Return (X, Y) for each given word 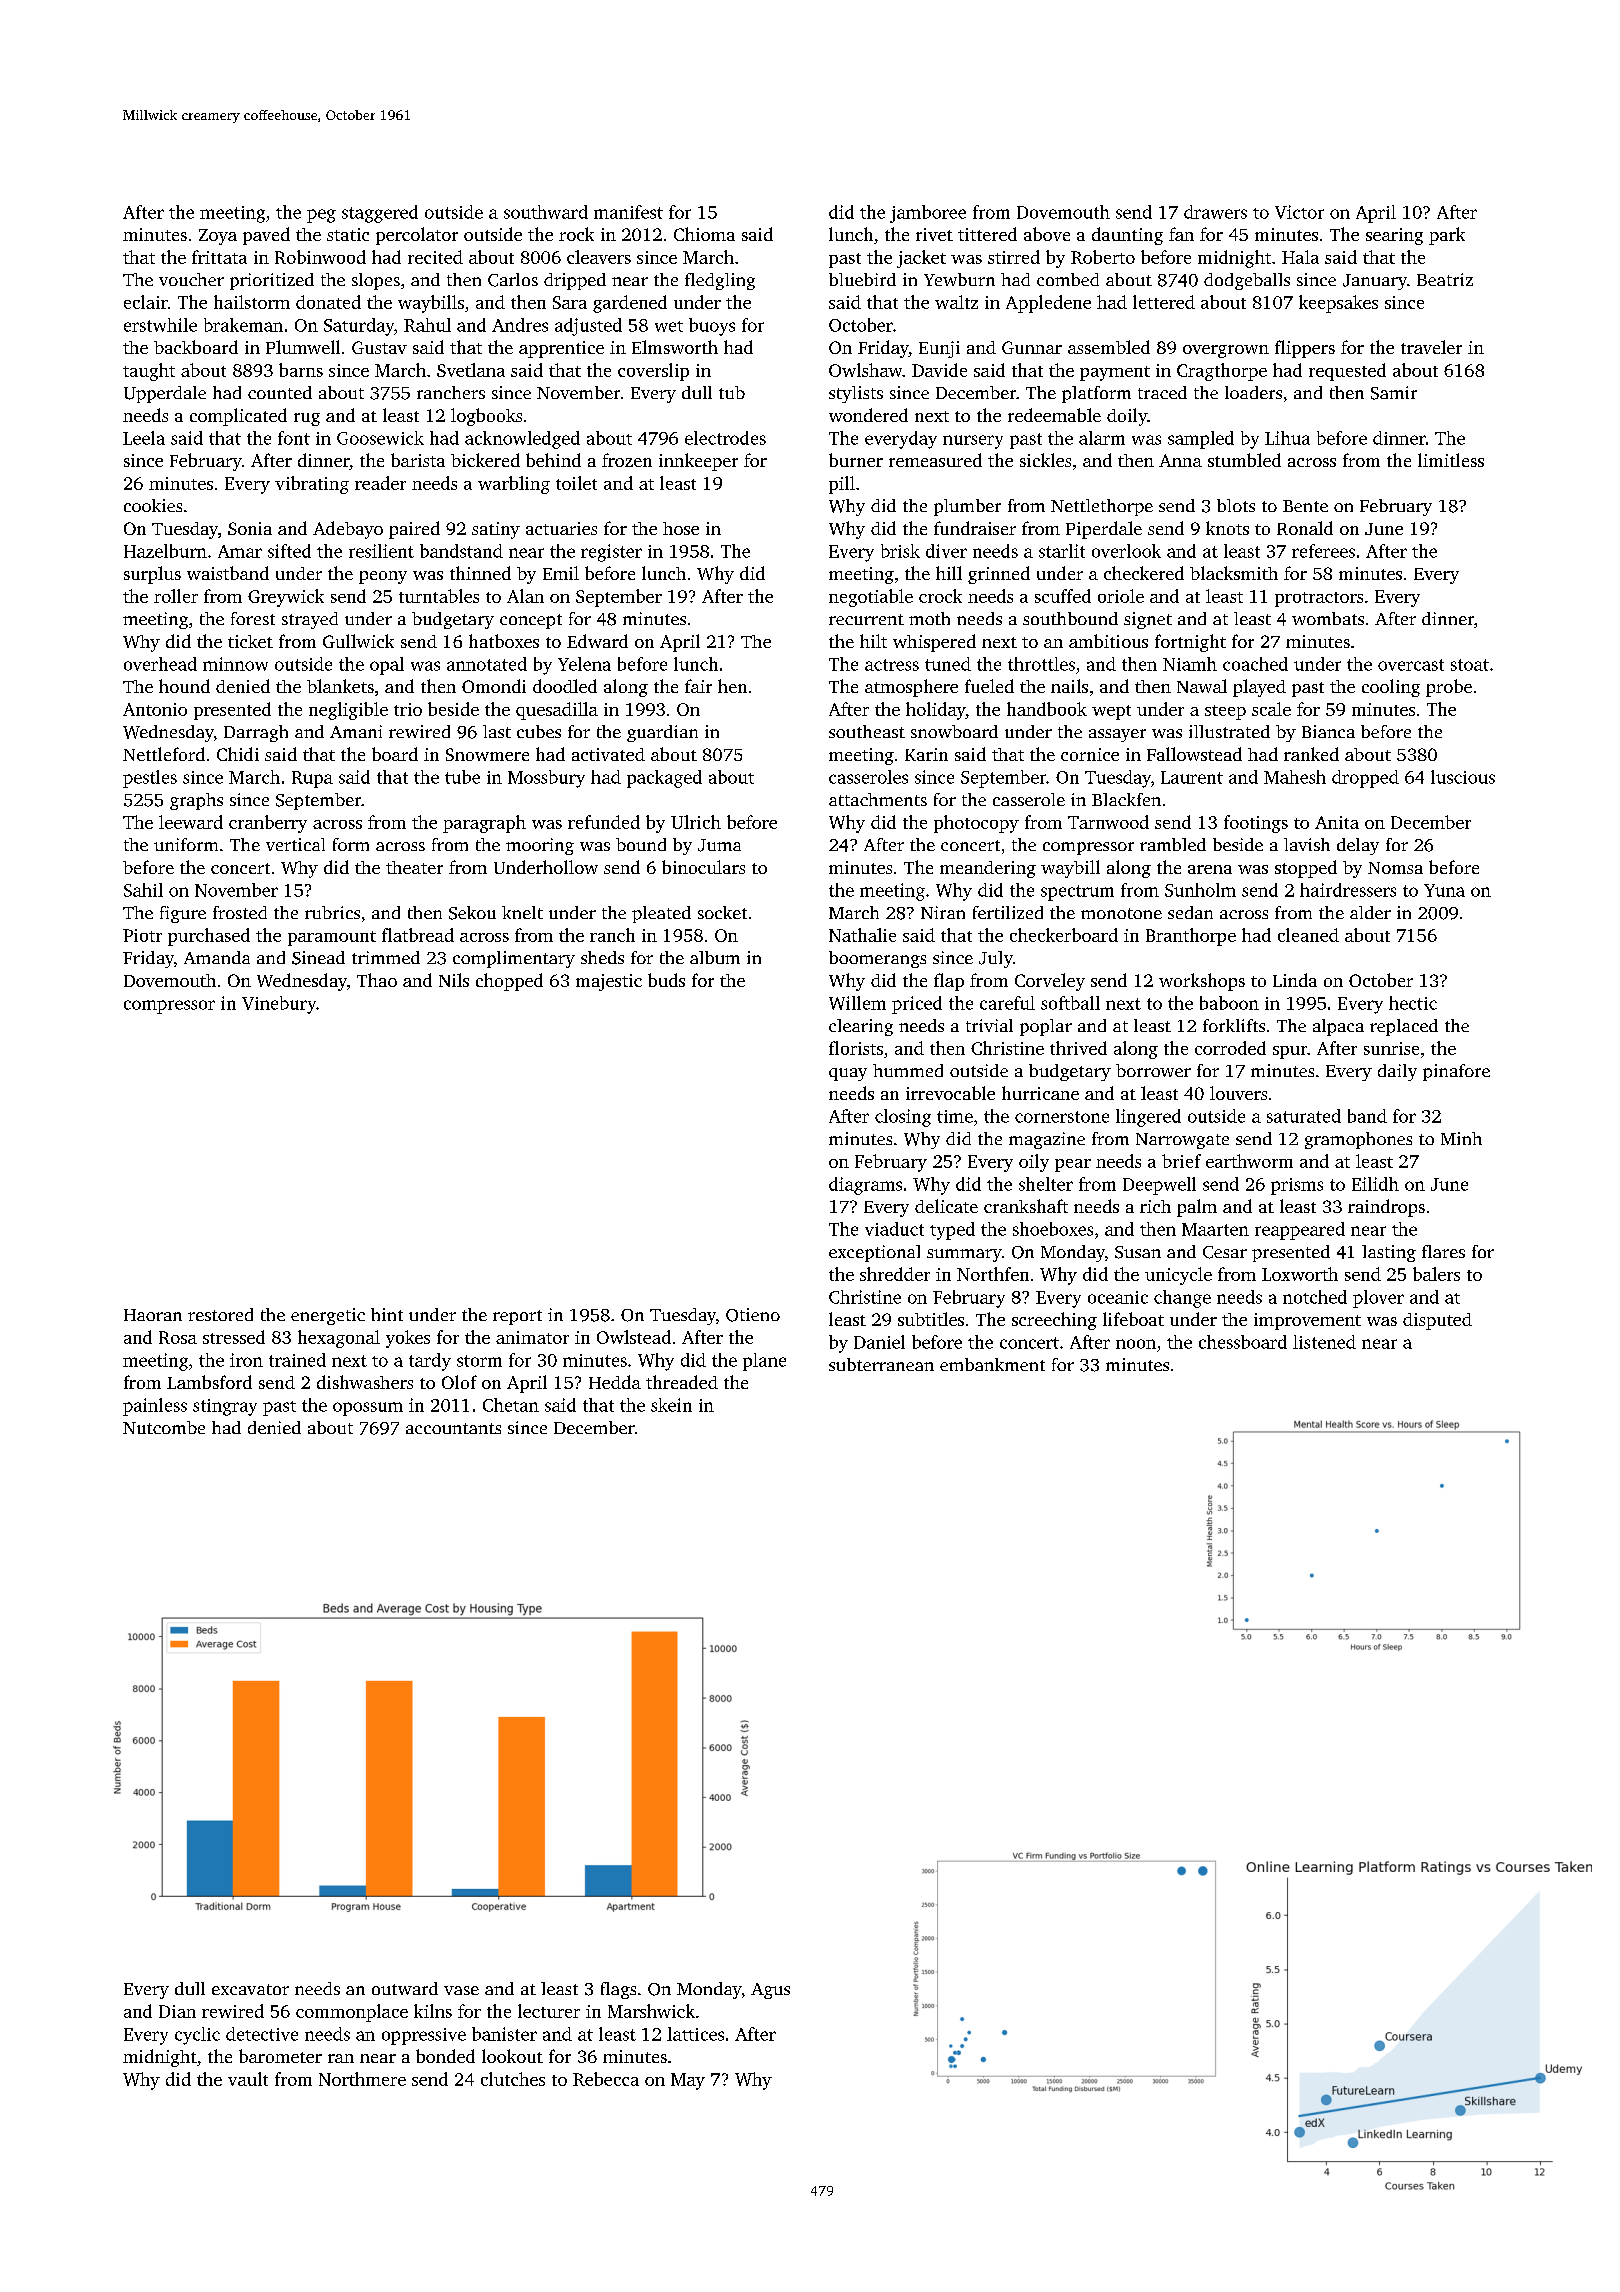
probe (1449, 688)
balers (1436, 1274)
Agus (770, 1991)
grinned (999, 575)
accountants (453, 1428)
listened (1324, 1342)
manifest (628, 212)
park (1447, 236)
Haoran (153, 1315)
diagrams (865, 1186)
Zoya (218, 237)
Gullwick (358, 641)
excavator (250, 1989)
